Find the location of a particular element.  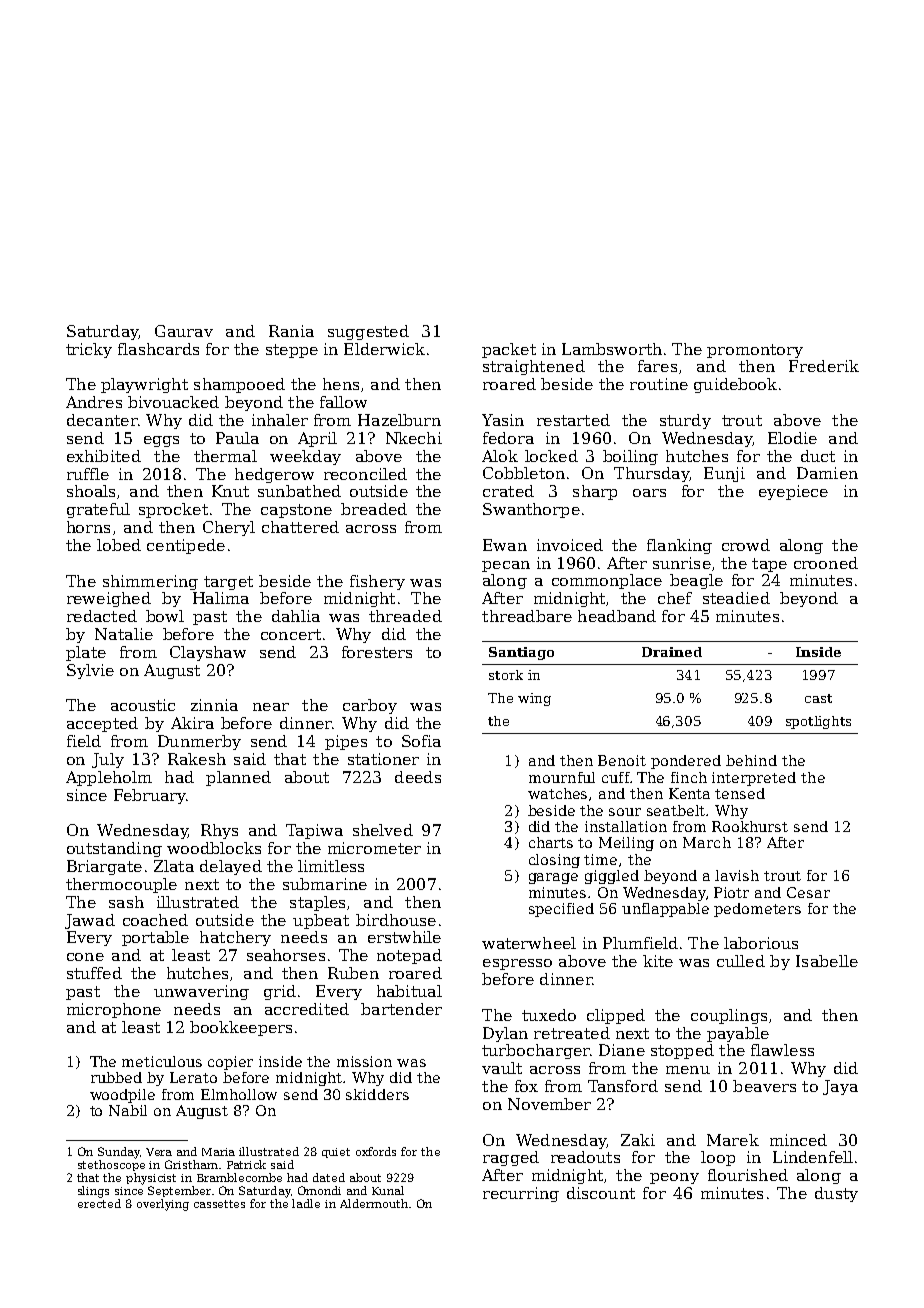

Gaurav is located at coordinates (184, 331).
